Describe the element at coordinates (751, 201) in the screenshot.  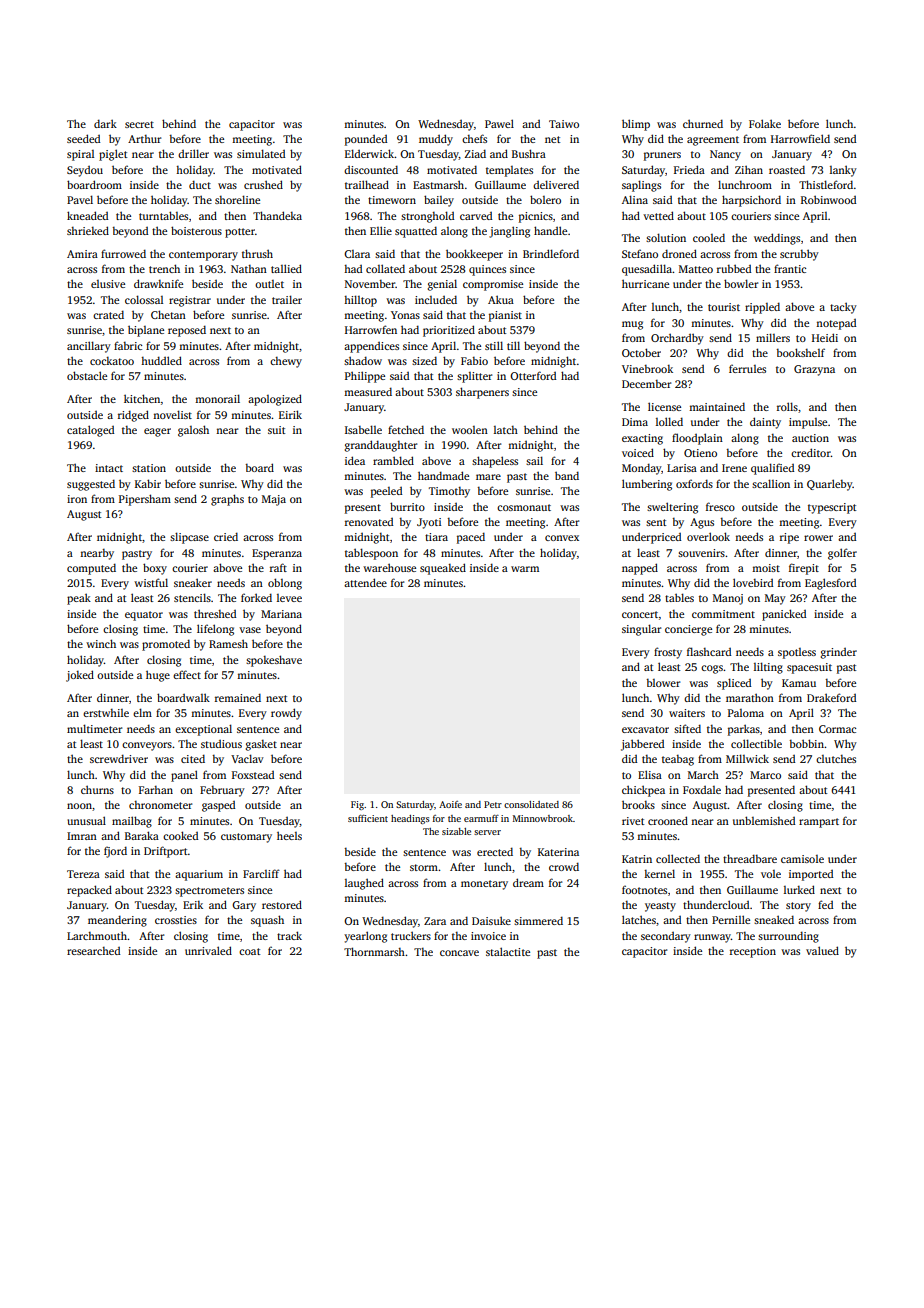
I see `harpsichord` at that location.
